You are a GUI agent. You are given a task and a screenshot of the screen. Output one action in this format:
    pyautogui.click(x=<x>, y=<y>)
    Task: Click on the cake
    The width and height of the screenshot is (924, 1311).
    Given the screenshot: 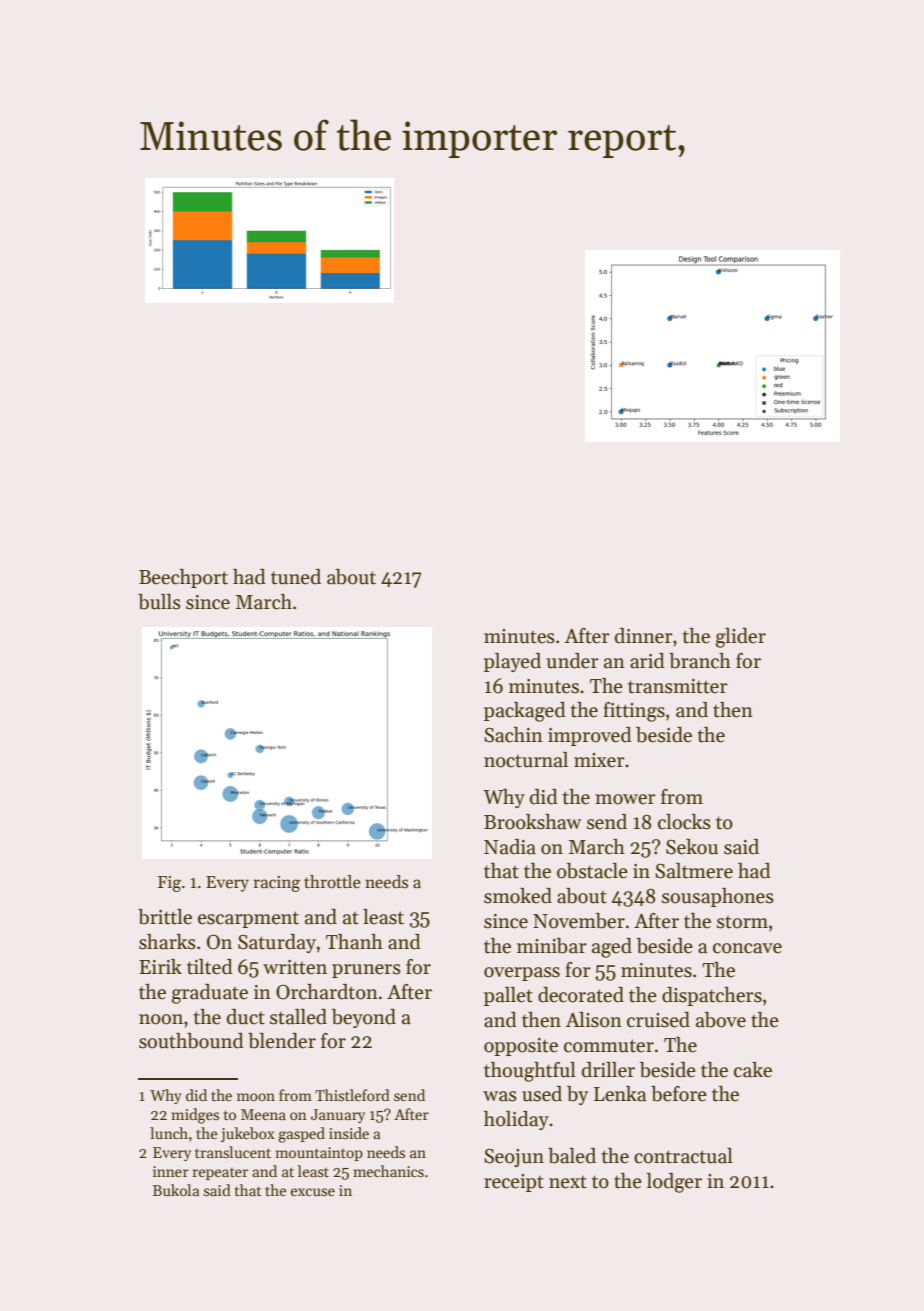 What is the action you would take?
    pyautogui.click(x=753, y=1070)
